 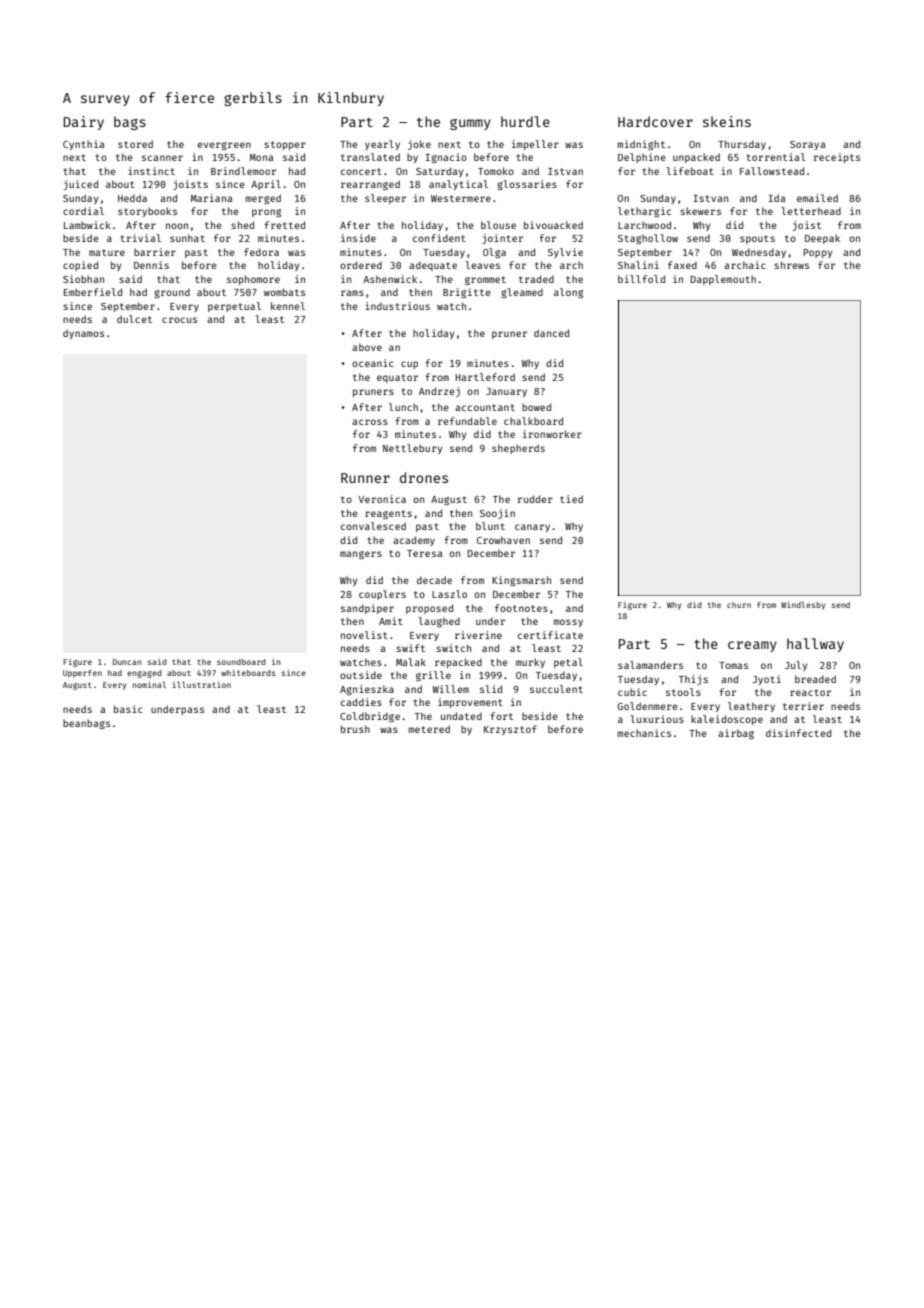 I want to click on Cynthia, so click(x=83, y=145).
